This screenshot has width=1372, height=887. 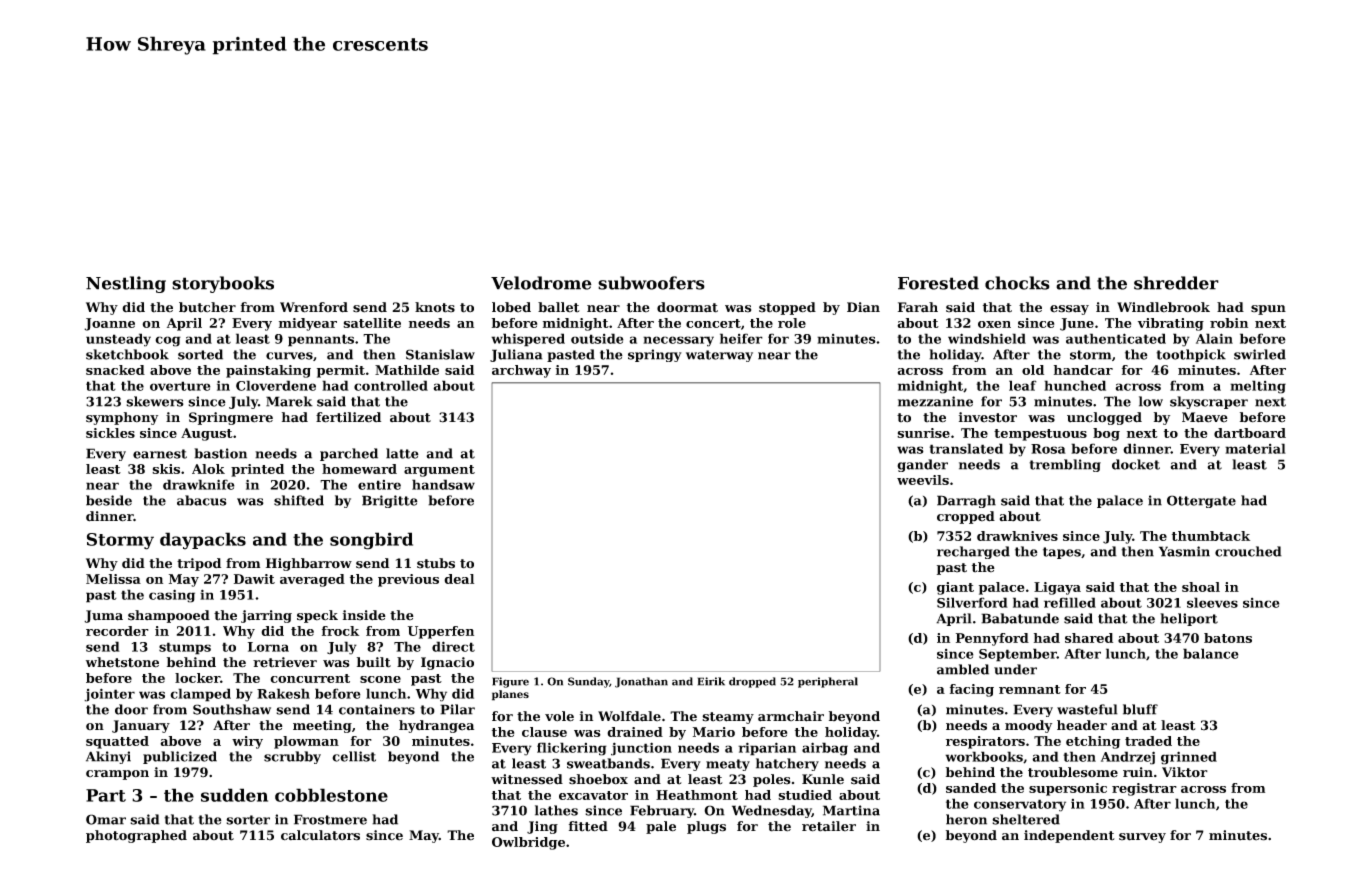 What do you see at coordinates (829, 826) in the screenshot?
I see `retailer` at bounding box center [829, 826].
